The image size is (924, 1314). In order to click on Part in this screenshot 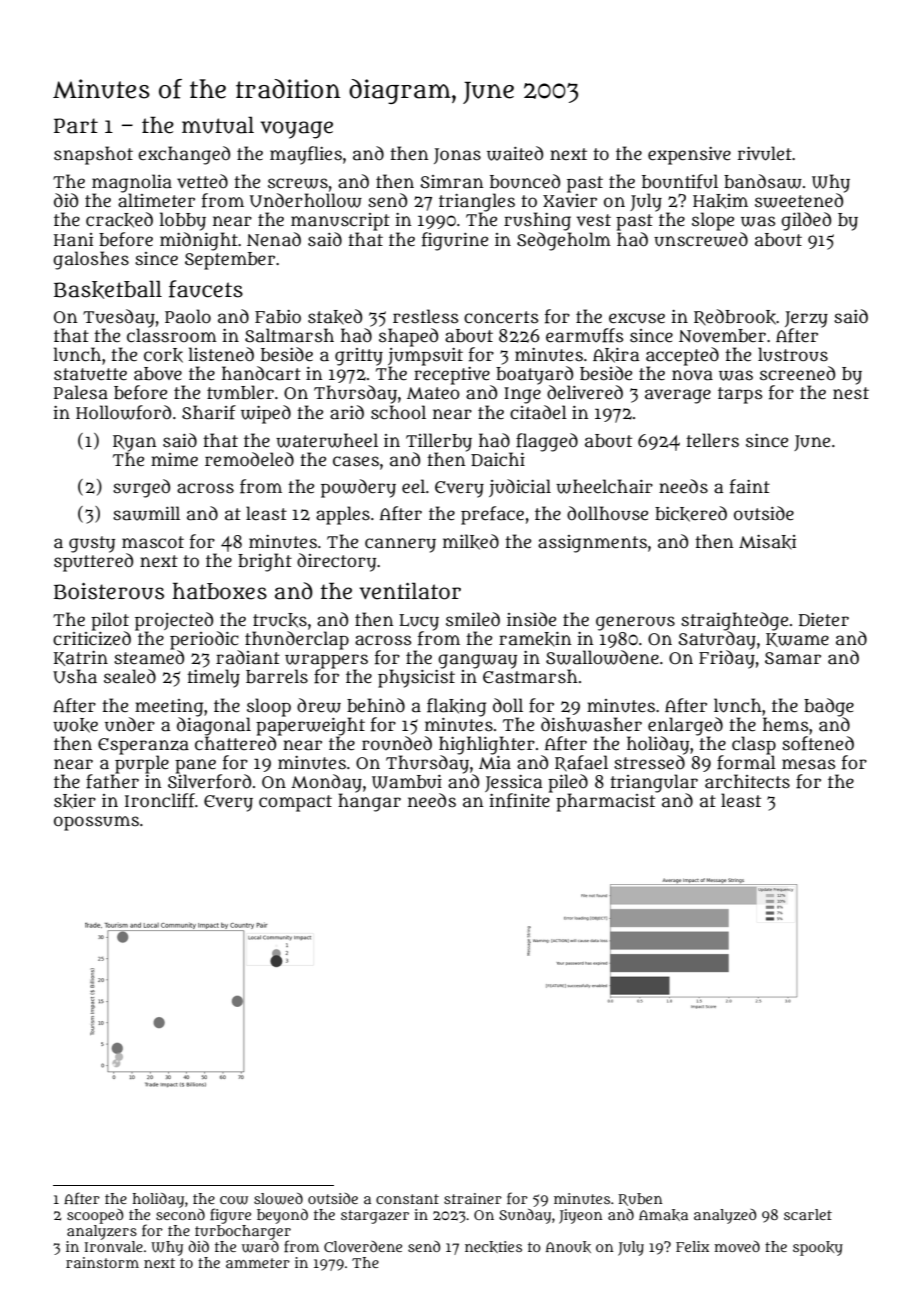, I will do `click(76, 126)`.
